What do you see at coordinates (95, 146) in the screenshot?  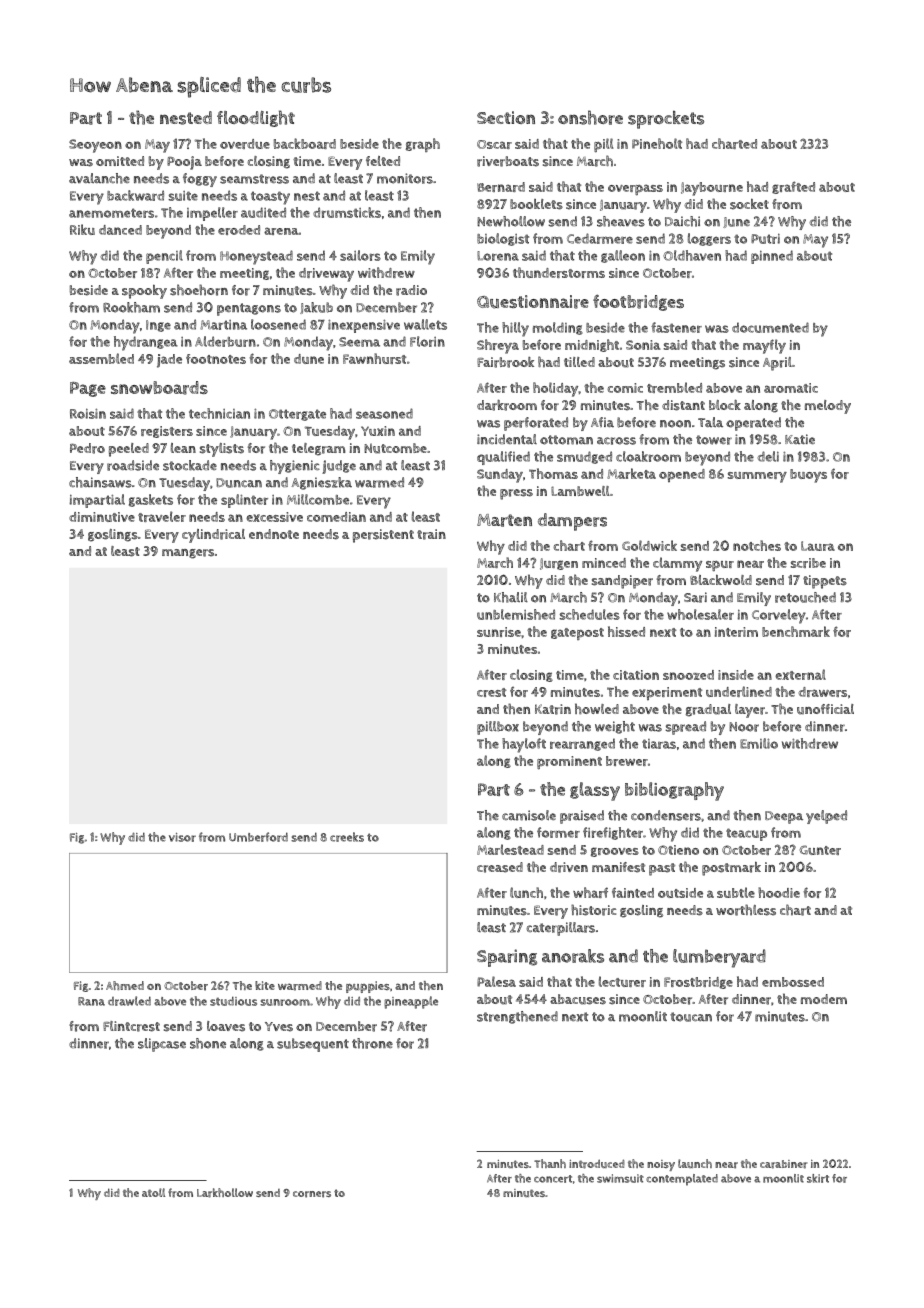 I see `Seoyeon` at bounding box center [95, 146].
